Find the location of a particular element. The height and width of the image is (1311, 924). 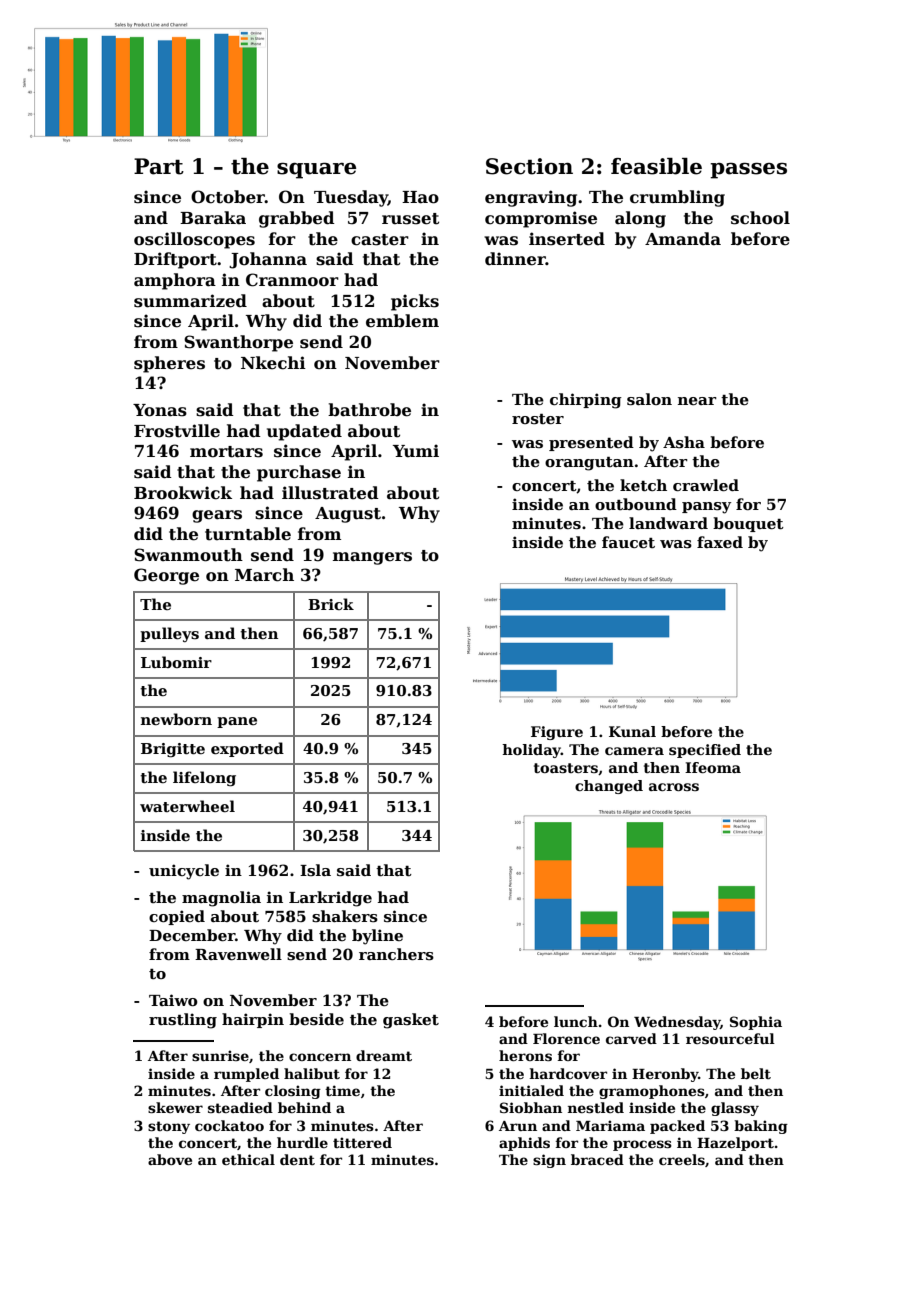

Swanthorpe is located at coordinates (238, 343).
